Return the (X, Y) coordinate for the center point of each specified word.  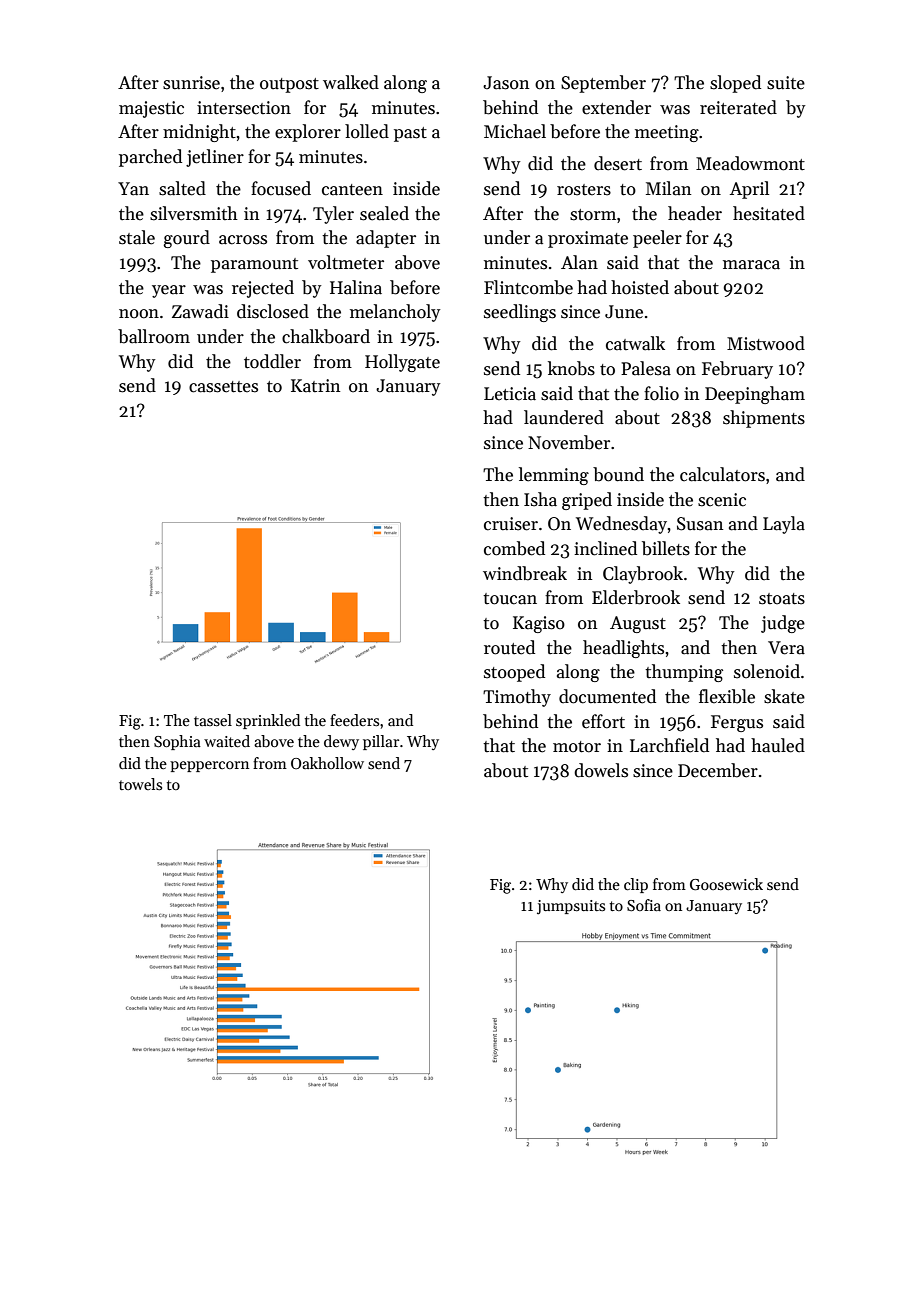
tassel (213, 720)
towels (140, 784)
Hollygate (402, 363)
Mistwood (766, 343)
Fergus (737, 723)
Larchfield (669, 745)
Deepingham (755, 395)
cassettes (223, 387)
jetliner (215, 158)
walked (351, 82)
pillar (381, 742)
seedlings (520, 313)
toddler (272, 361)
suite (786, 83)
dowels (601, 770)
